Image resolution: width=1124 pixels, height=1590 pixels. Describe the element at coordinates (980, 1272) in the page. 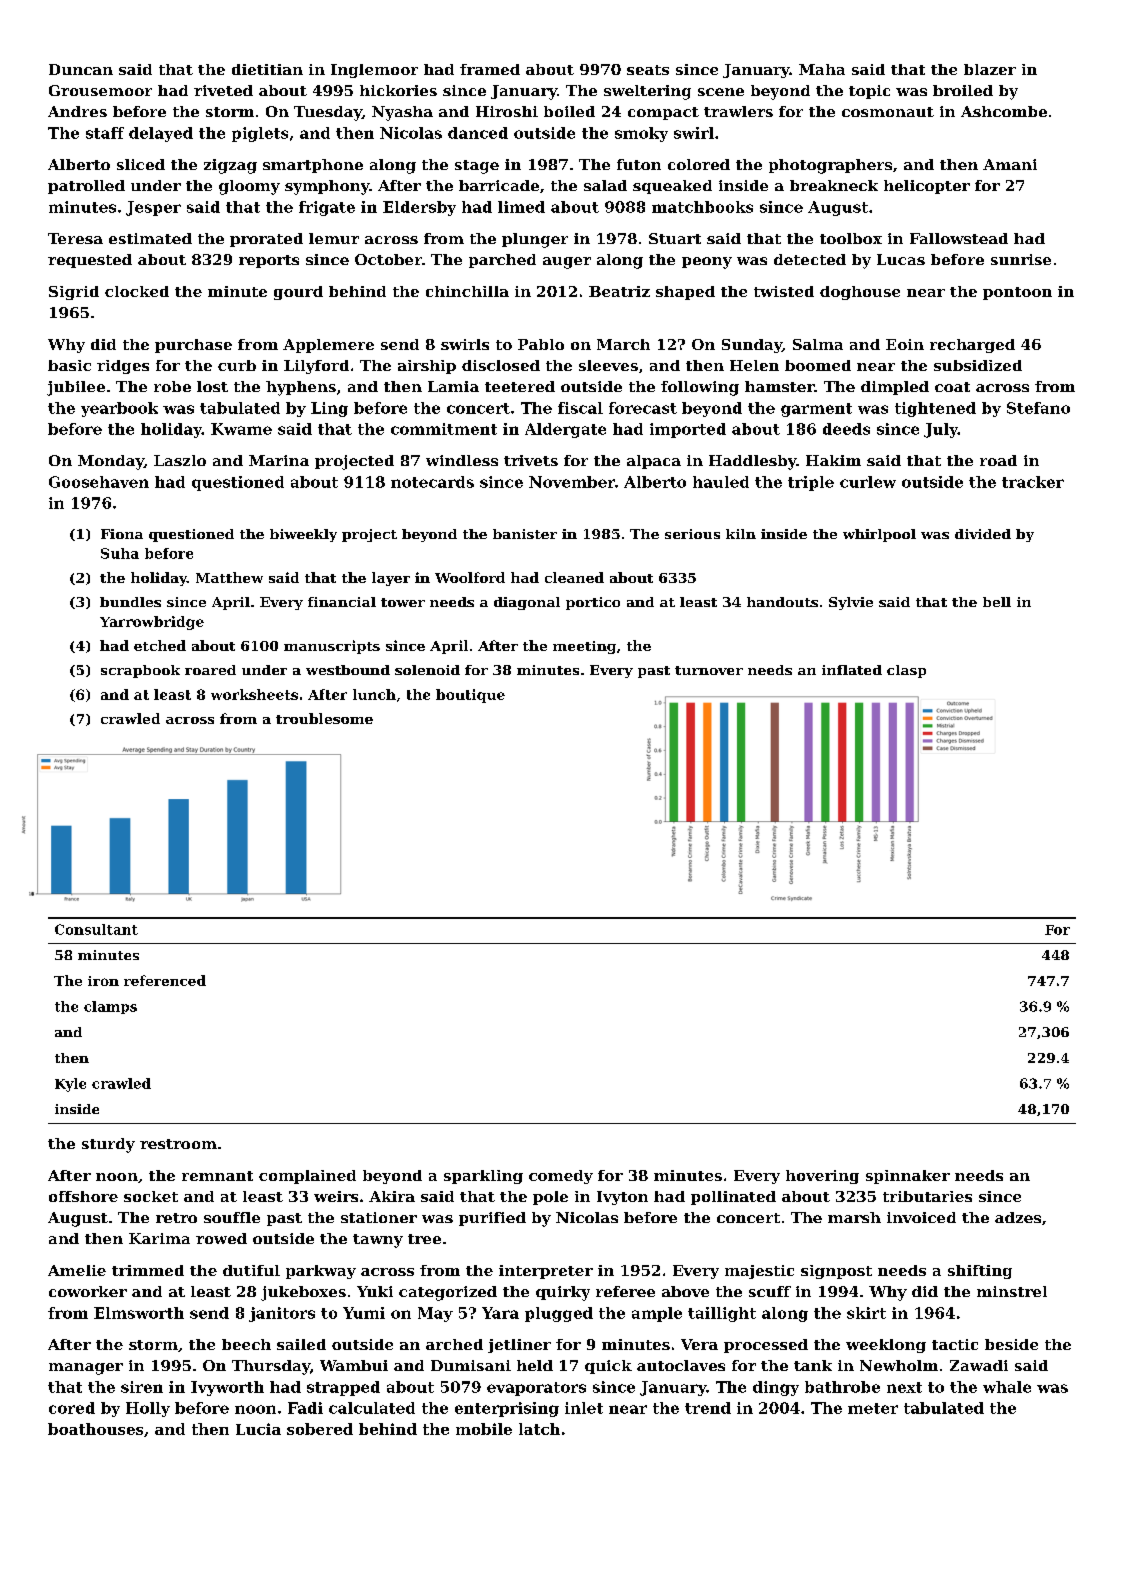

I see `shifting` at that location.
